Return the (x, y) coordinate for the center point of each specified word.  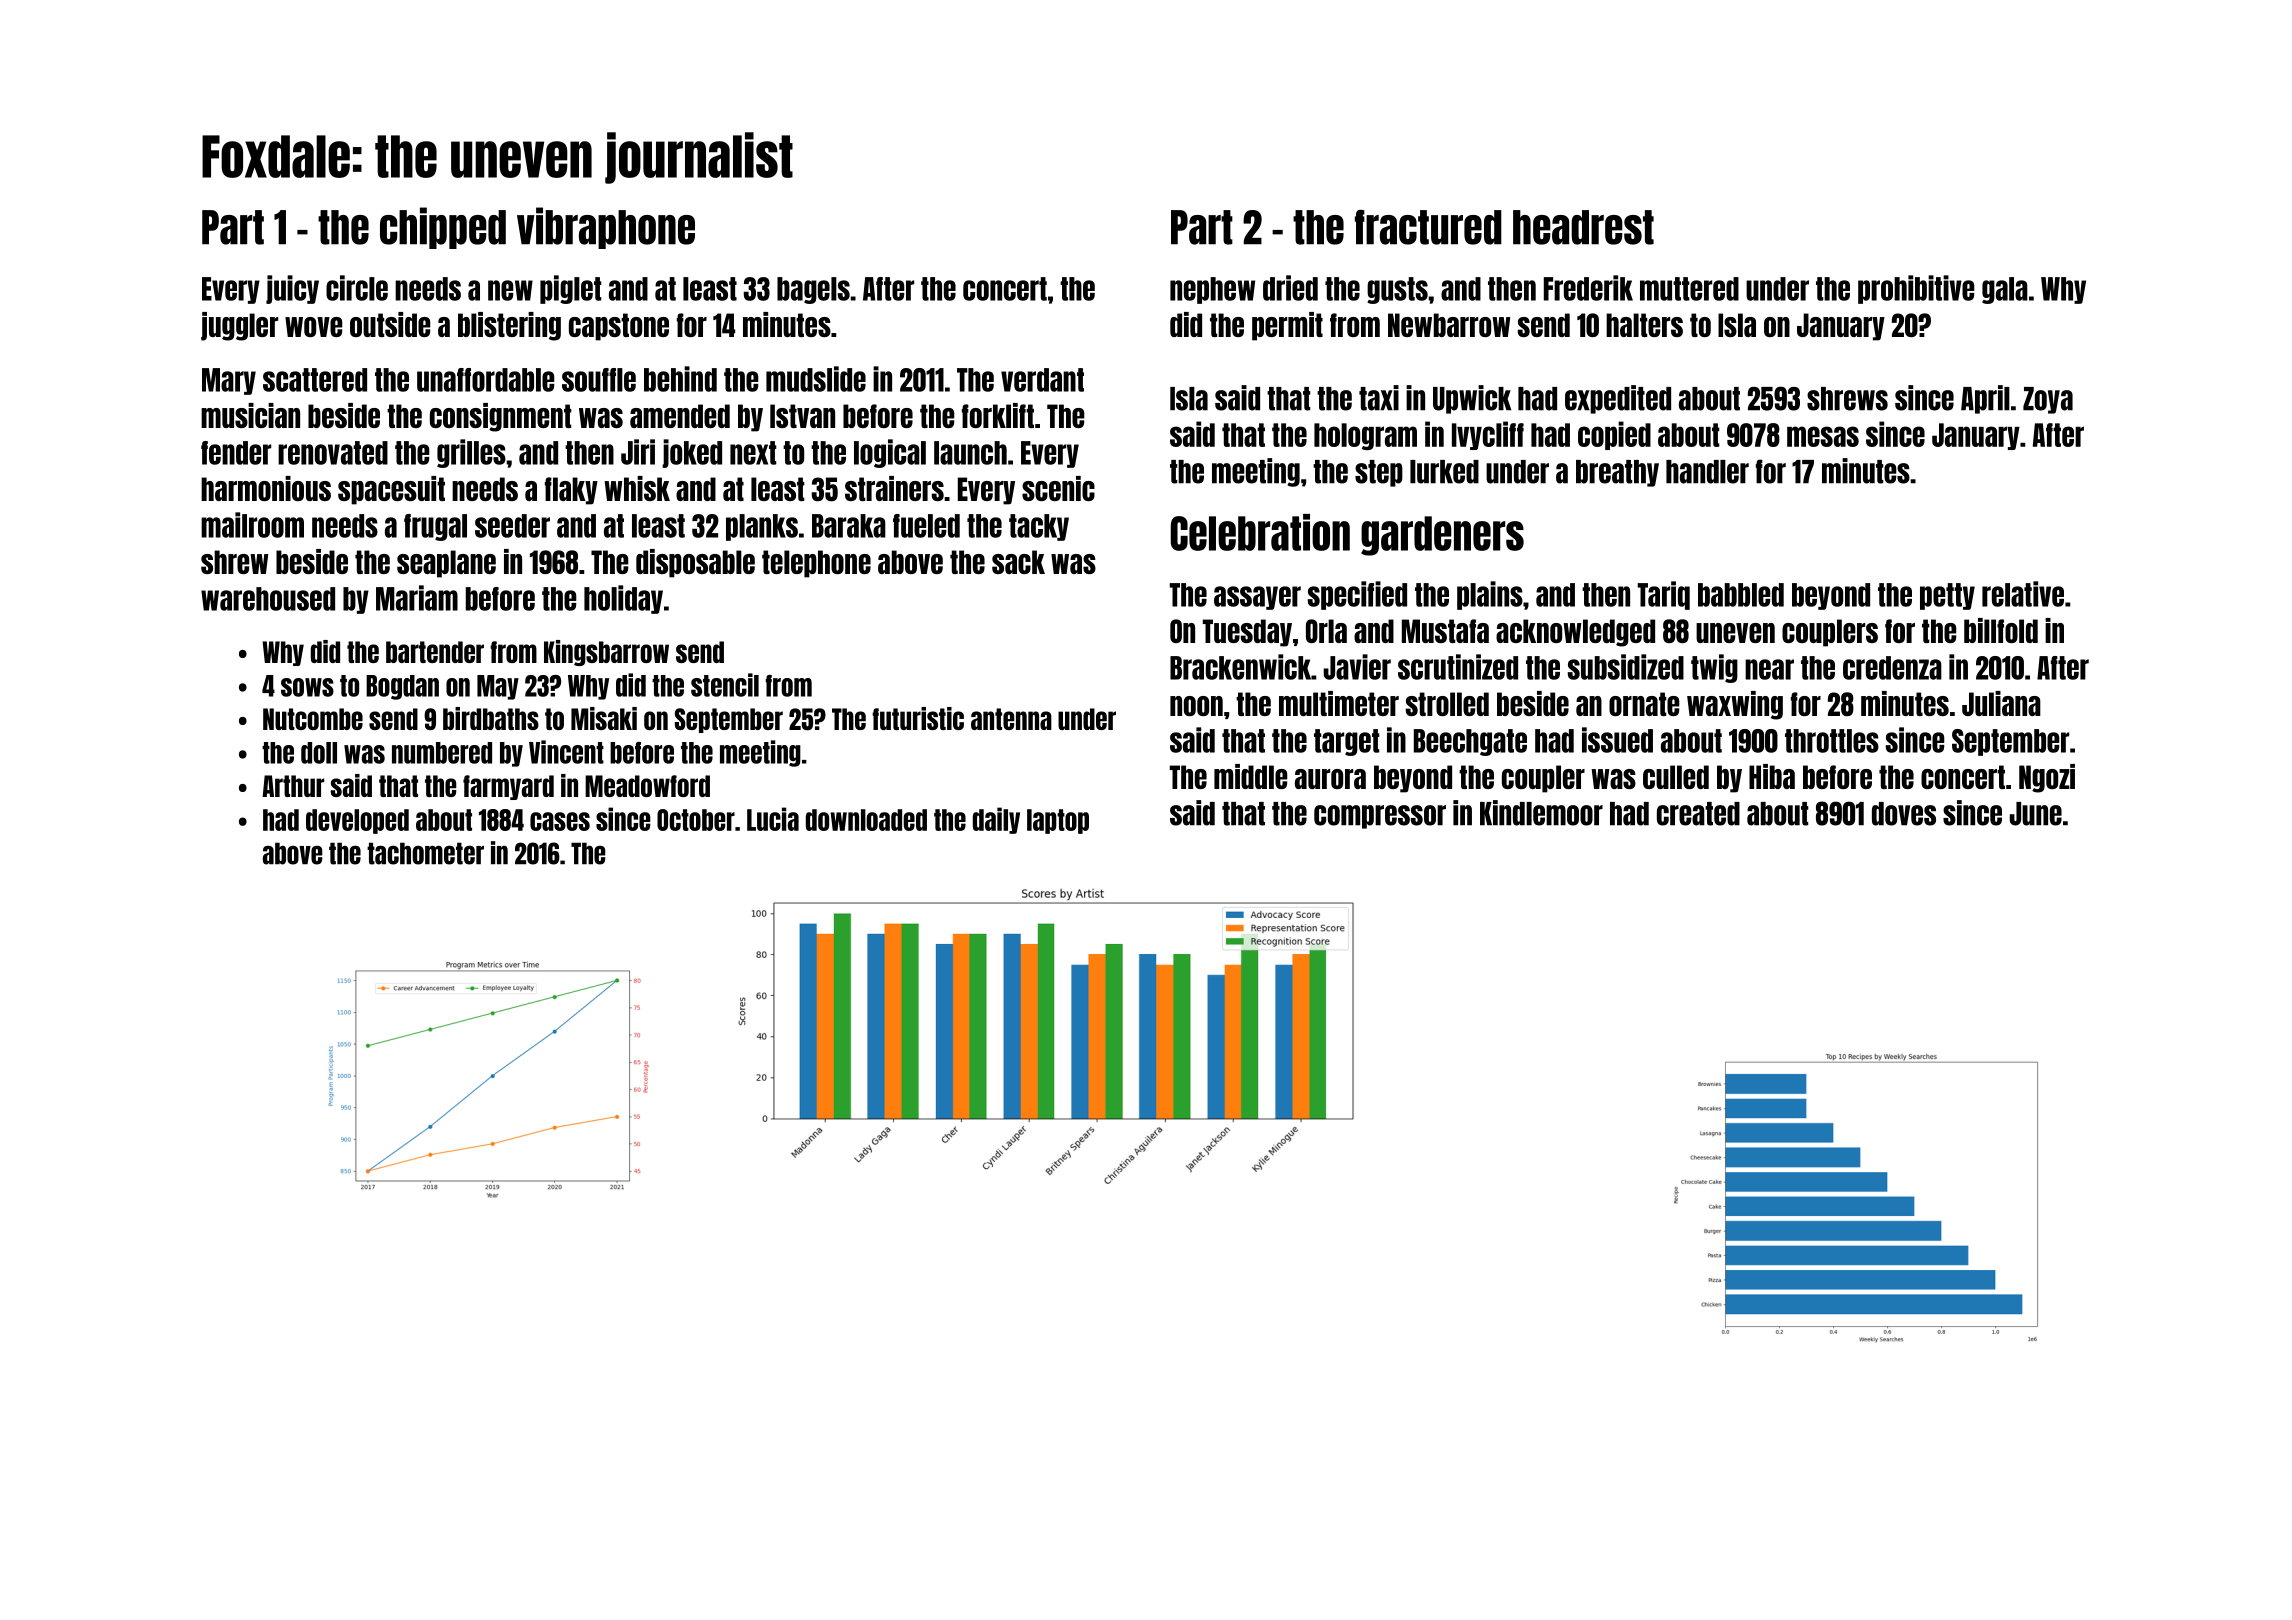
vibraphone (606, 228)
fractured (1428, 227)
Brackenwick (1240, 667)
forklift (998, 415)
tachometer (425, 853)
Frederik (1588, 288)
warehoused (268, 599)
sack (1018, 562)
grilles (471, 453)
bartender (435, 652)
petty (1947, 596)
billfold (2001, 630)
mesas (1823, 436)
